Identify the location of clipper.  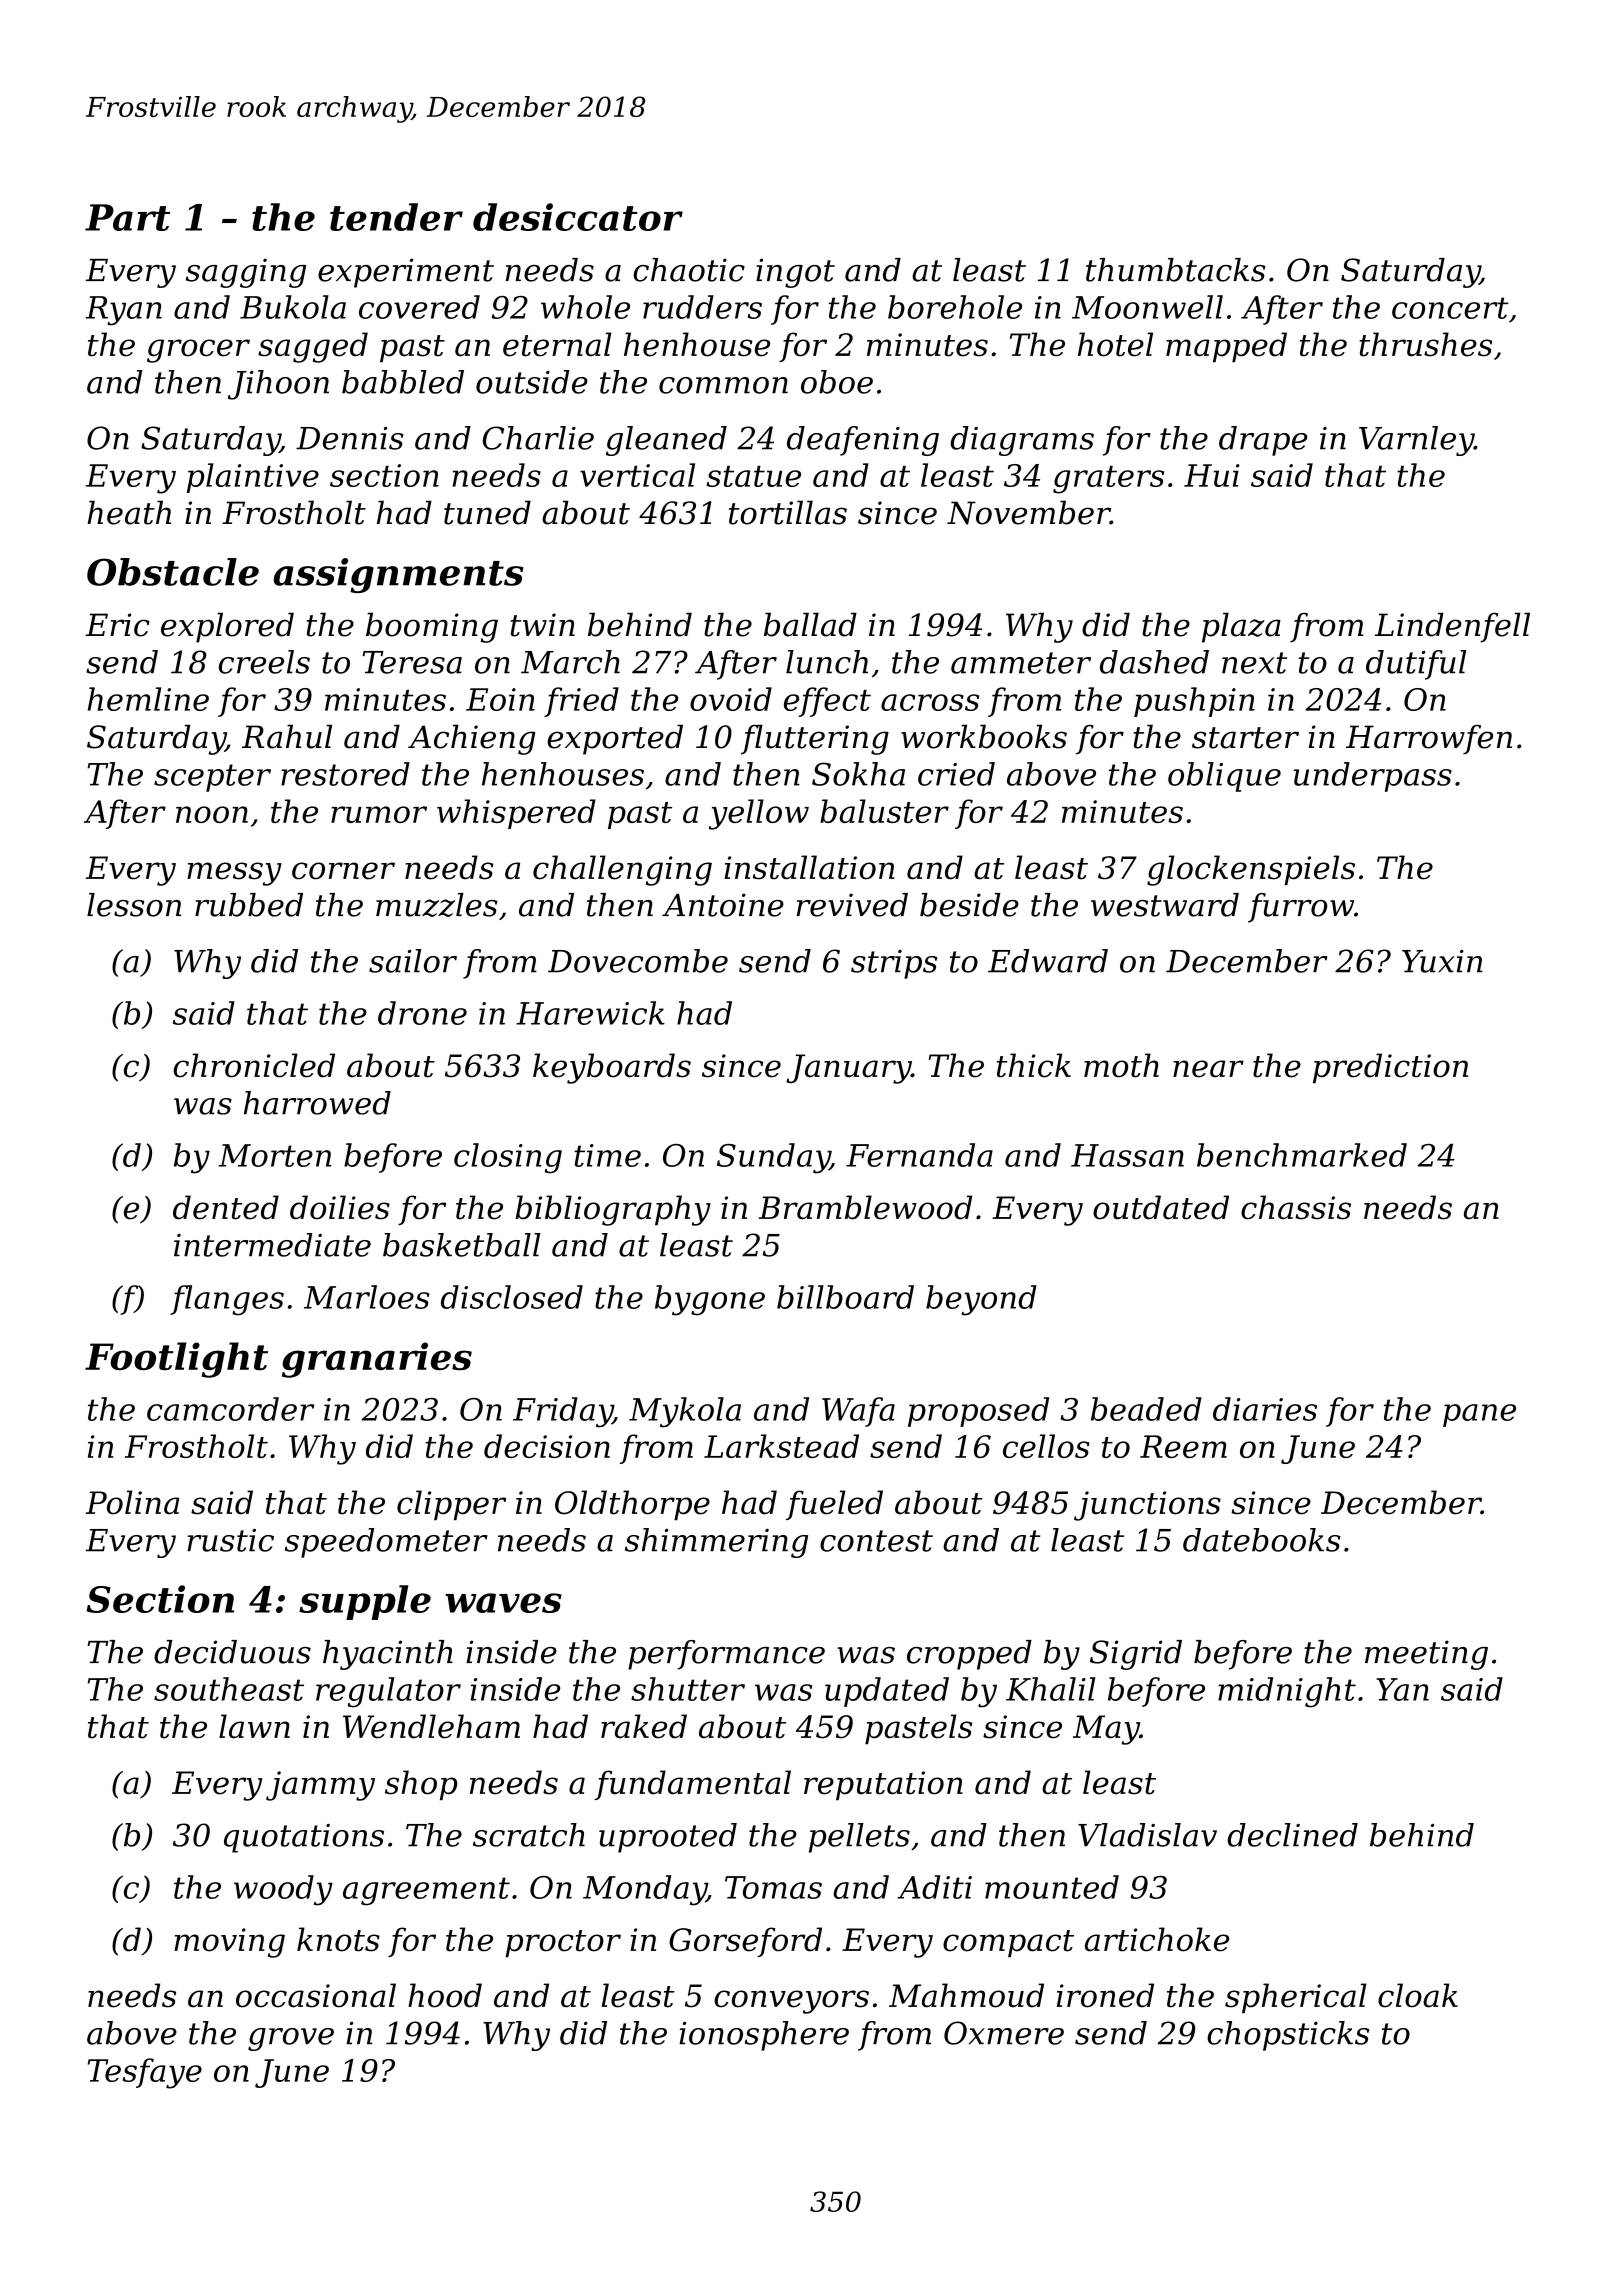
(451, 1505).
